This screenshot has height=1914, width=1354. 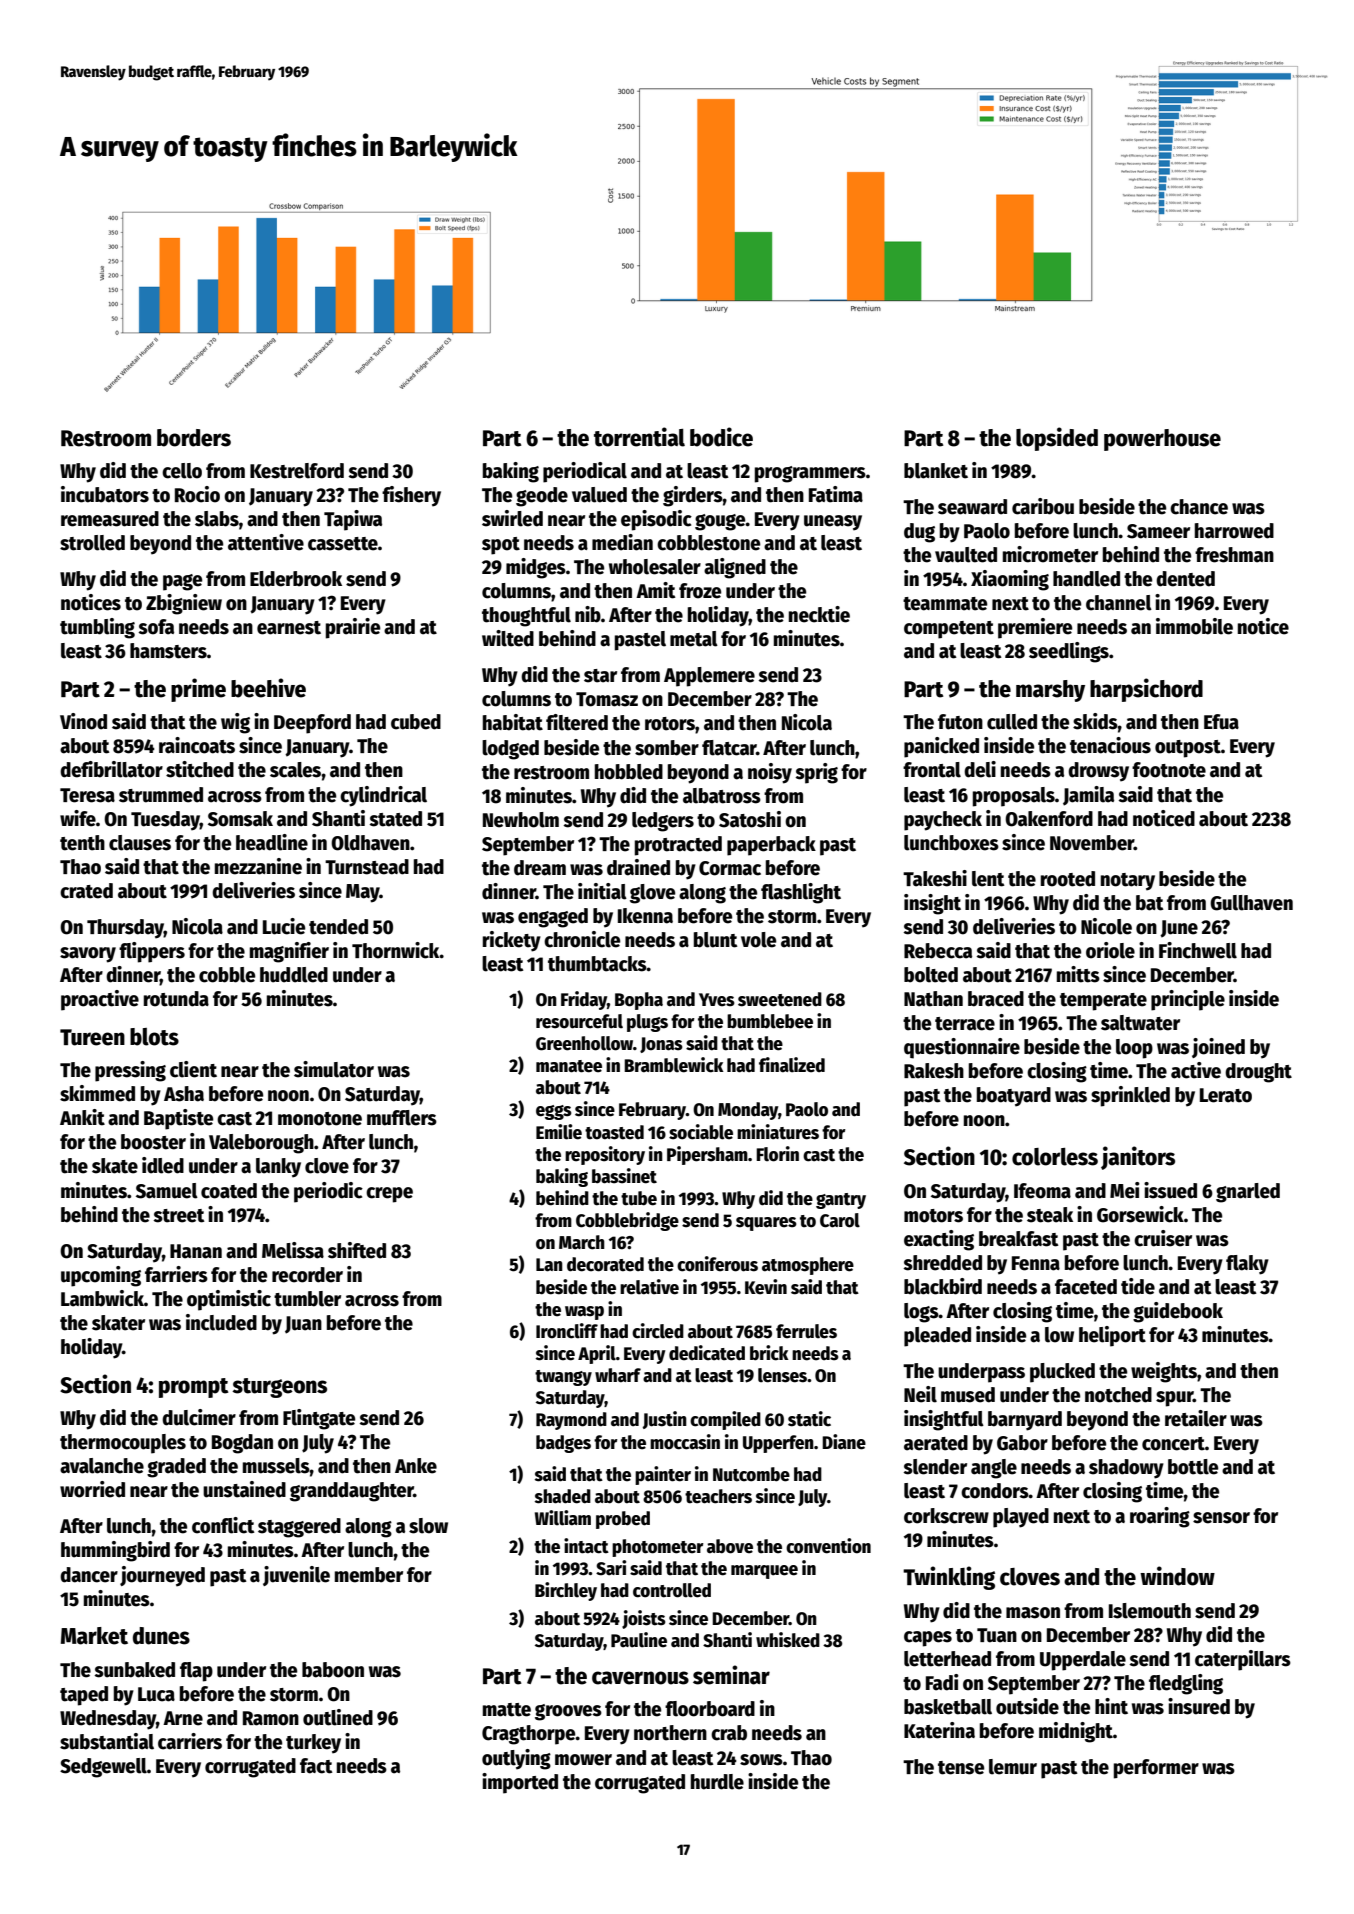 I want to click on lent, so click(x=988, y=879).
